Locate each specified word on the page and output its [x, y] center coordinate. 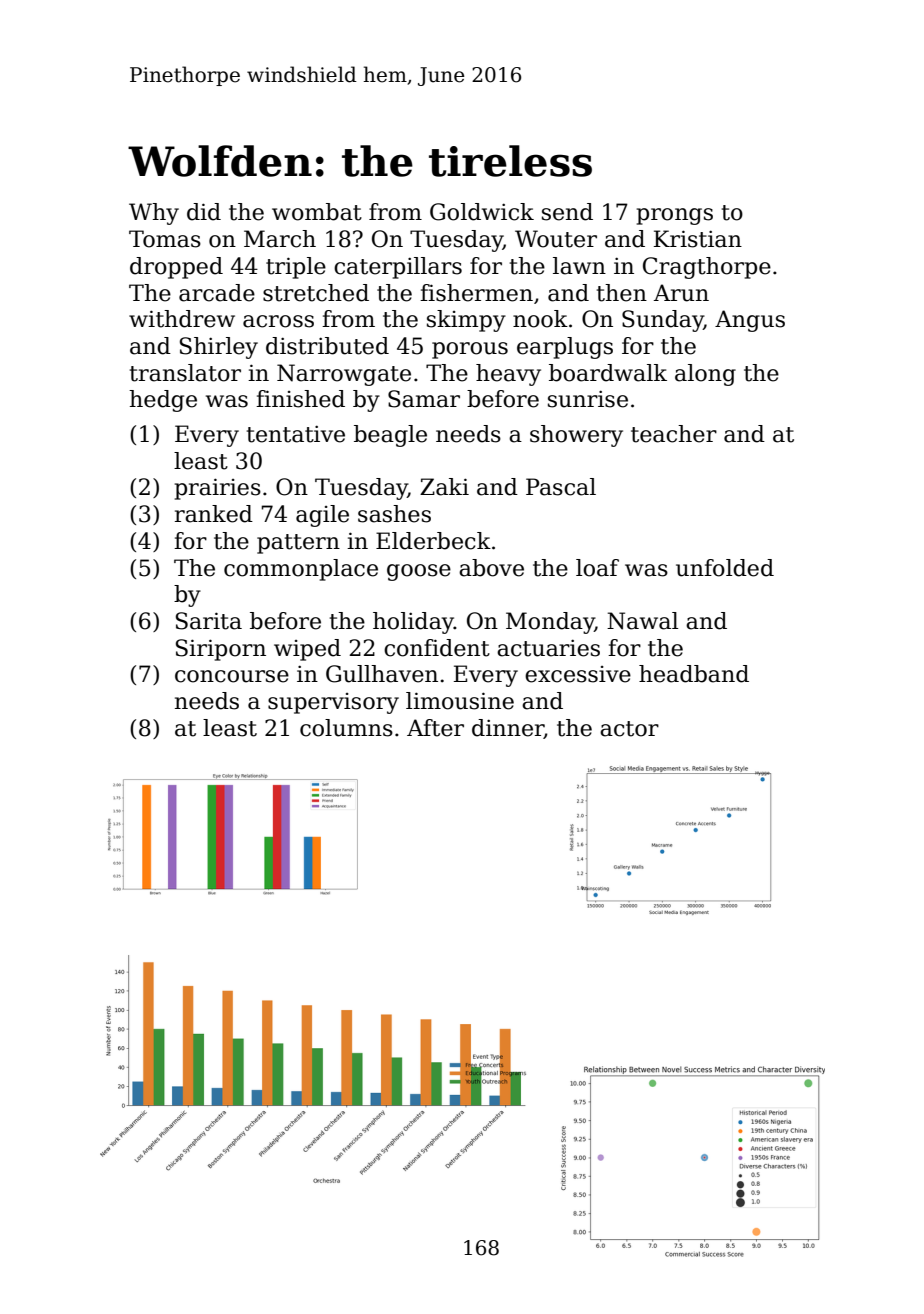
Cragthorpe [707, 268]
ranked [214, 514]
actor [629, 729]
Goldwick [482, 212]
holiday [413, 623]
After [435, 728]
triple [296, 268]
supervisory [333, 703]
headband [694, 674]
